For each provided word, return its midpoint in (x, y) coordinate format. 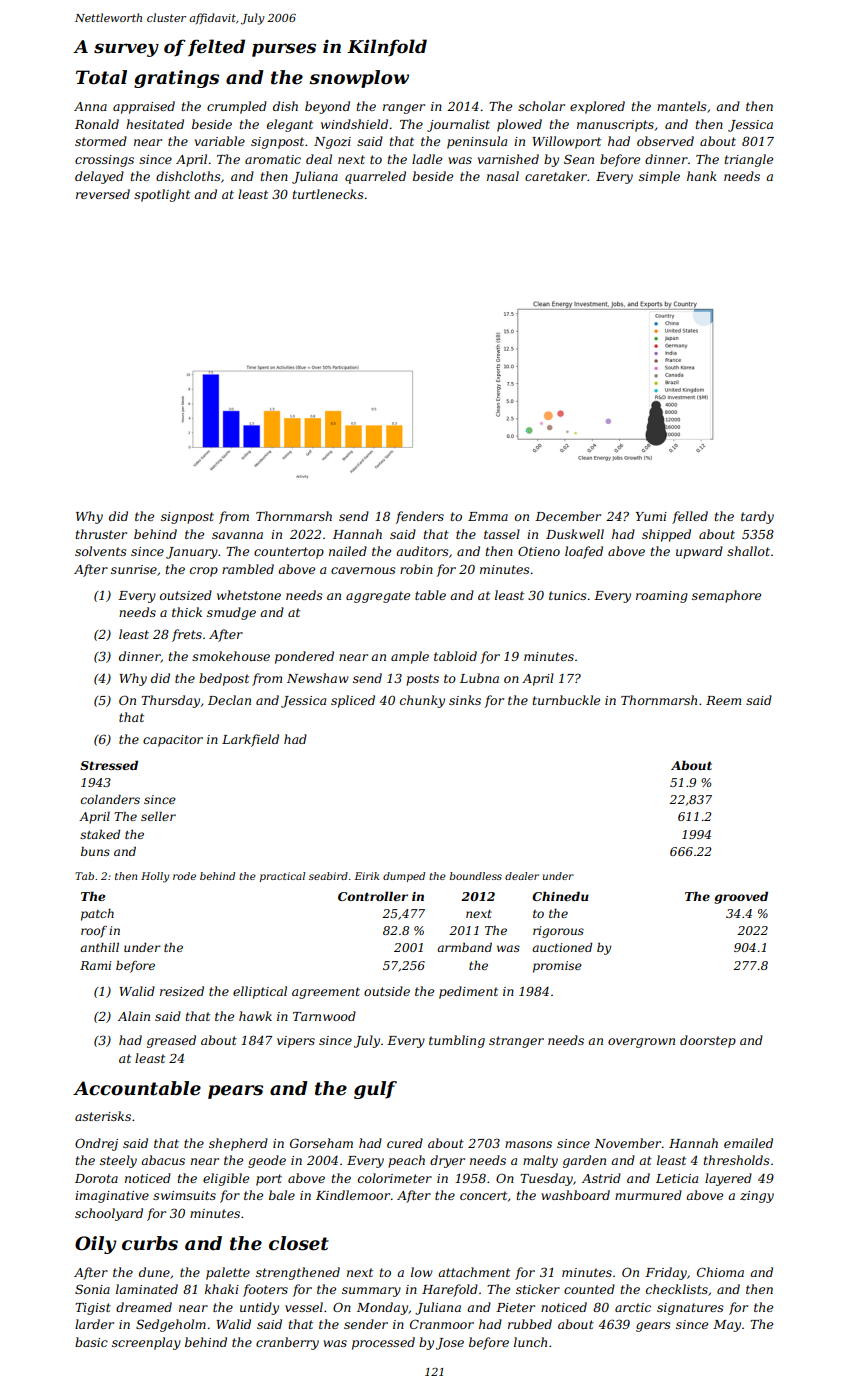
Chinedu (560, 896)
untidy (259, 1308)
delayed (99, 177)
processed (383, 1343)
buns (95, 851)
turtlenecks (328, 194)
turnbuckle (566, 700)
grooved (741, 897)
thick (187, 612)
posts (422, 680)
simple (659, 177)
